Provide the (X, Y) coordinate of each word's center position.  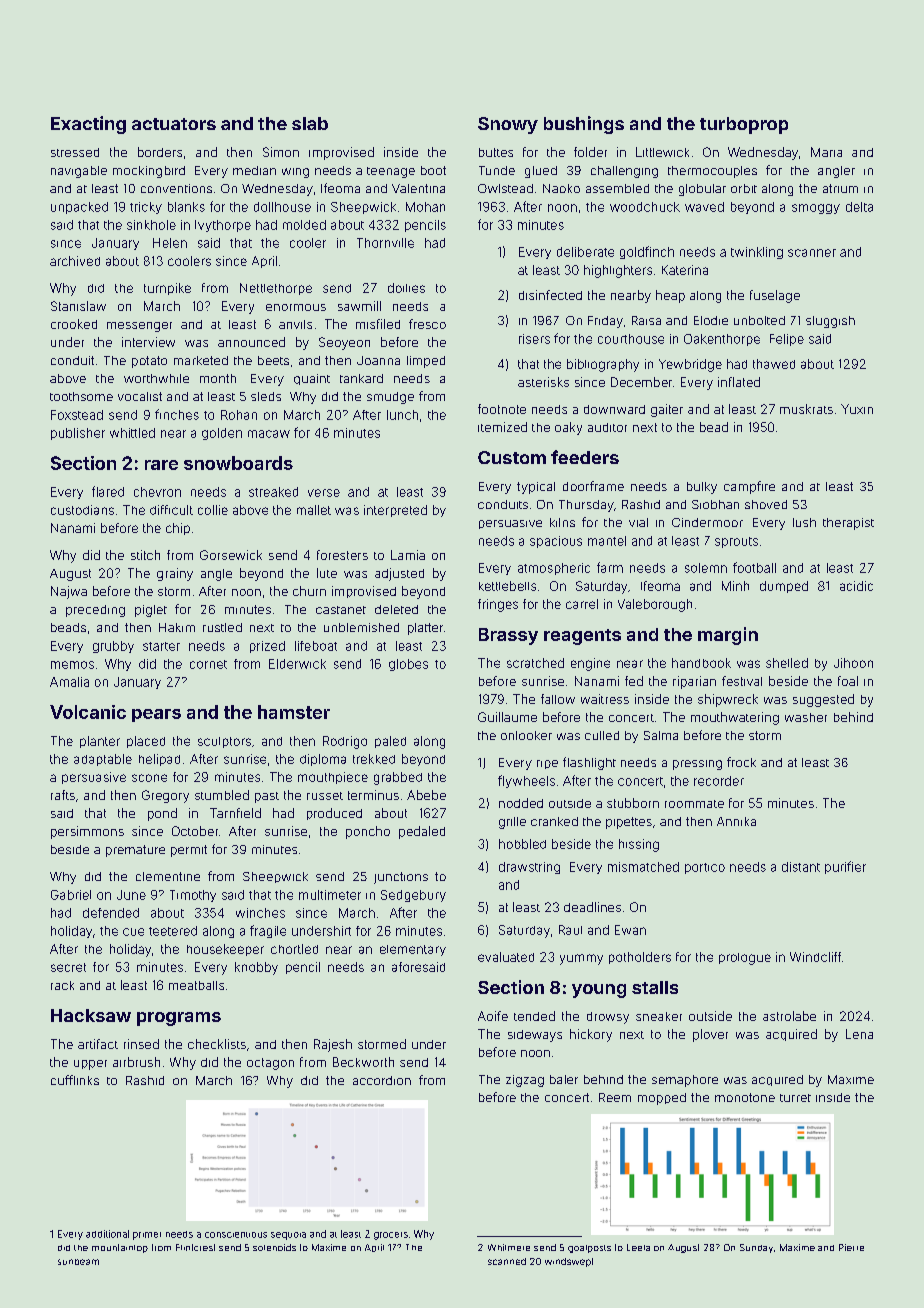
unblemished (361, 627)
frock (741, 762)
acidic (856, 586)
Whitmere (509, 1247)
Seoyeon (344, 343)
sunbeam (78, 1262)
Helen (170, 243)
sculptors (224, 742)
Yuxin (857, 409)
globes (408, 665)
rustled (222, 627)
